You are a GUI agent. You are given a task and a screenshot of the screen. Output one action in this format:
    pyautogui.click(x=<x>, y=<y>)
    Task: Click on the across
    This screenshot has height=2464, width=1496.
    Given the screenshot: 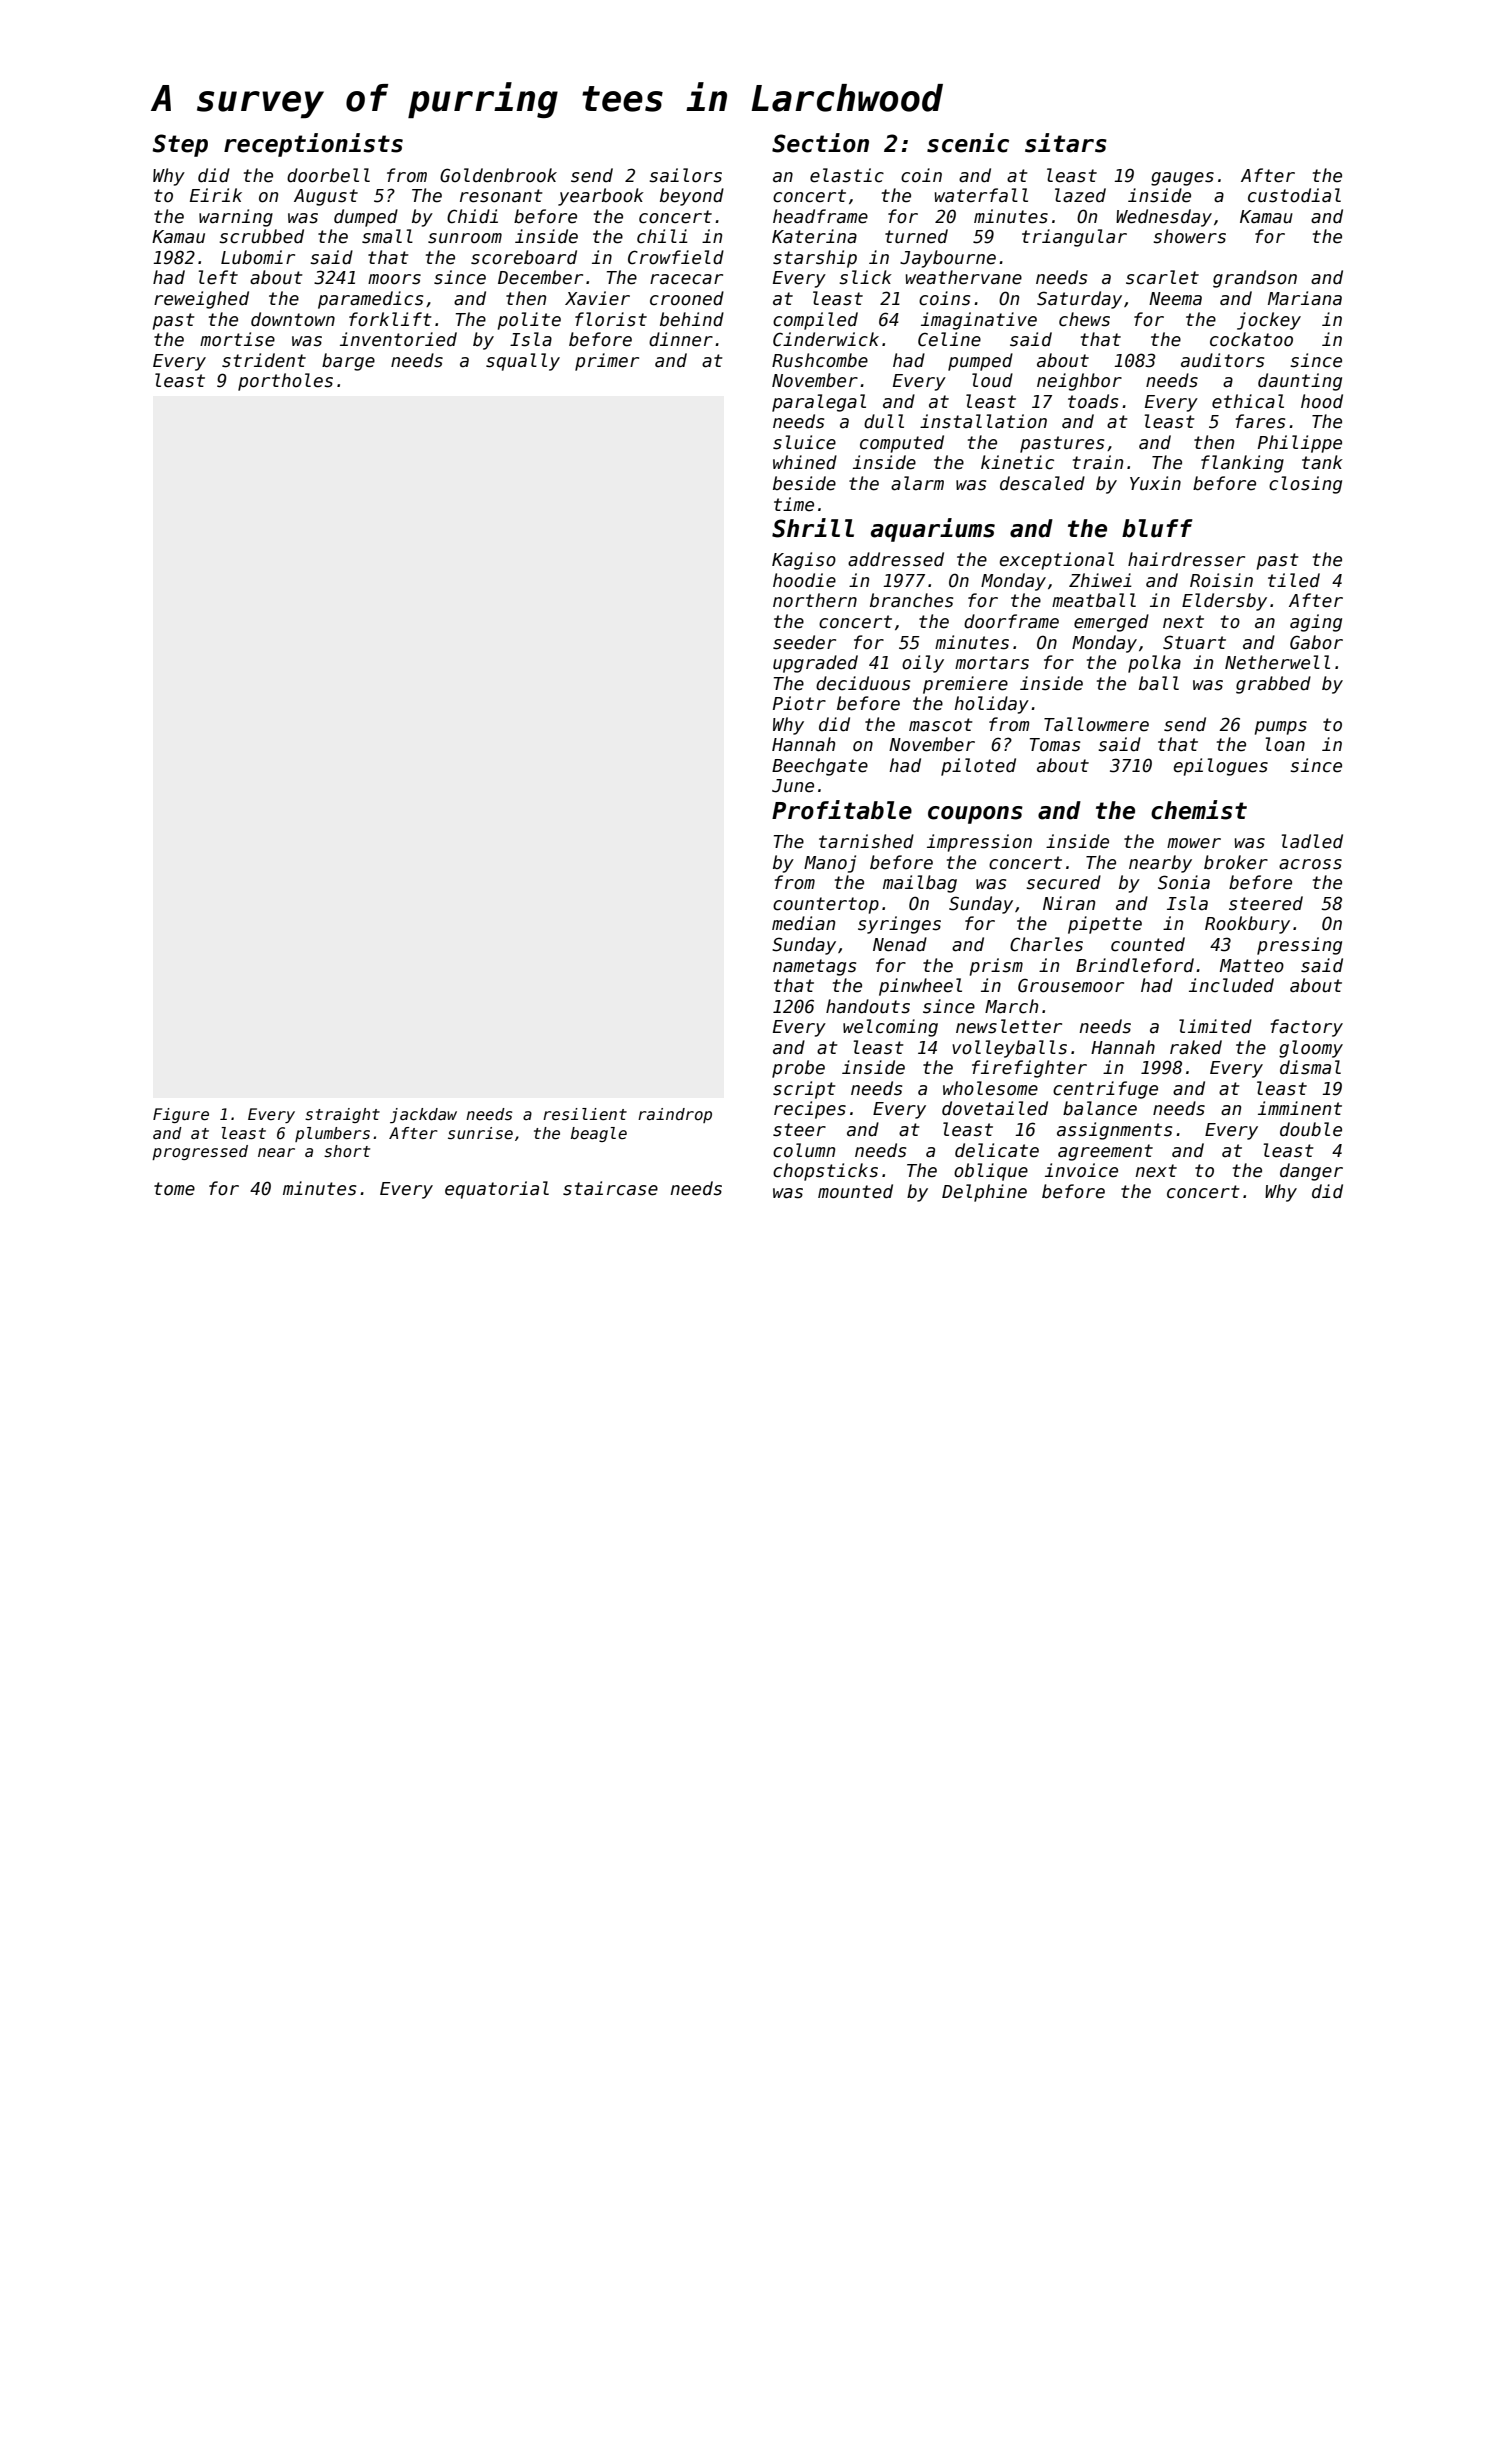 What is the action you would take?
    pyautogui.click(x=1310, y=864)
